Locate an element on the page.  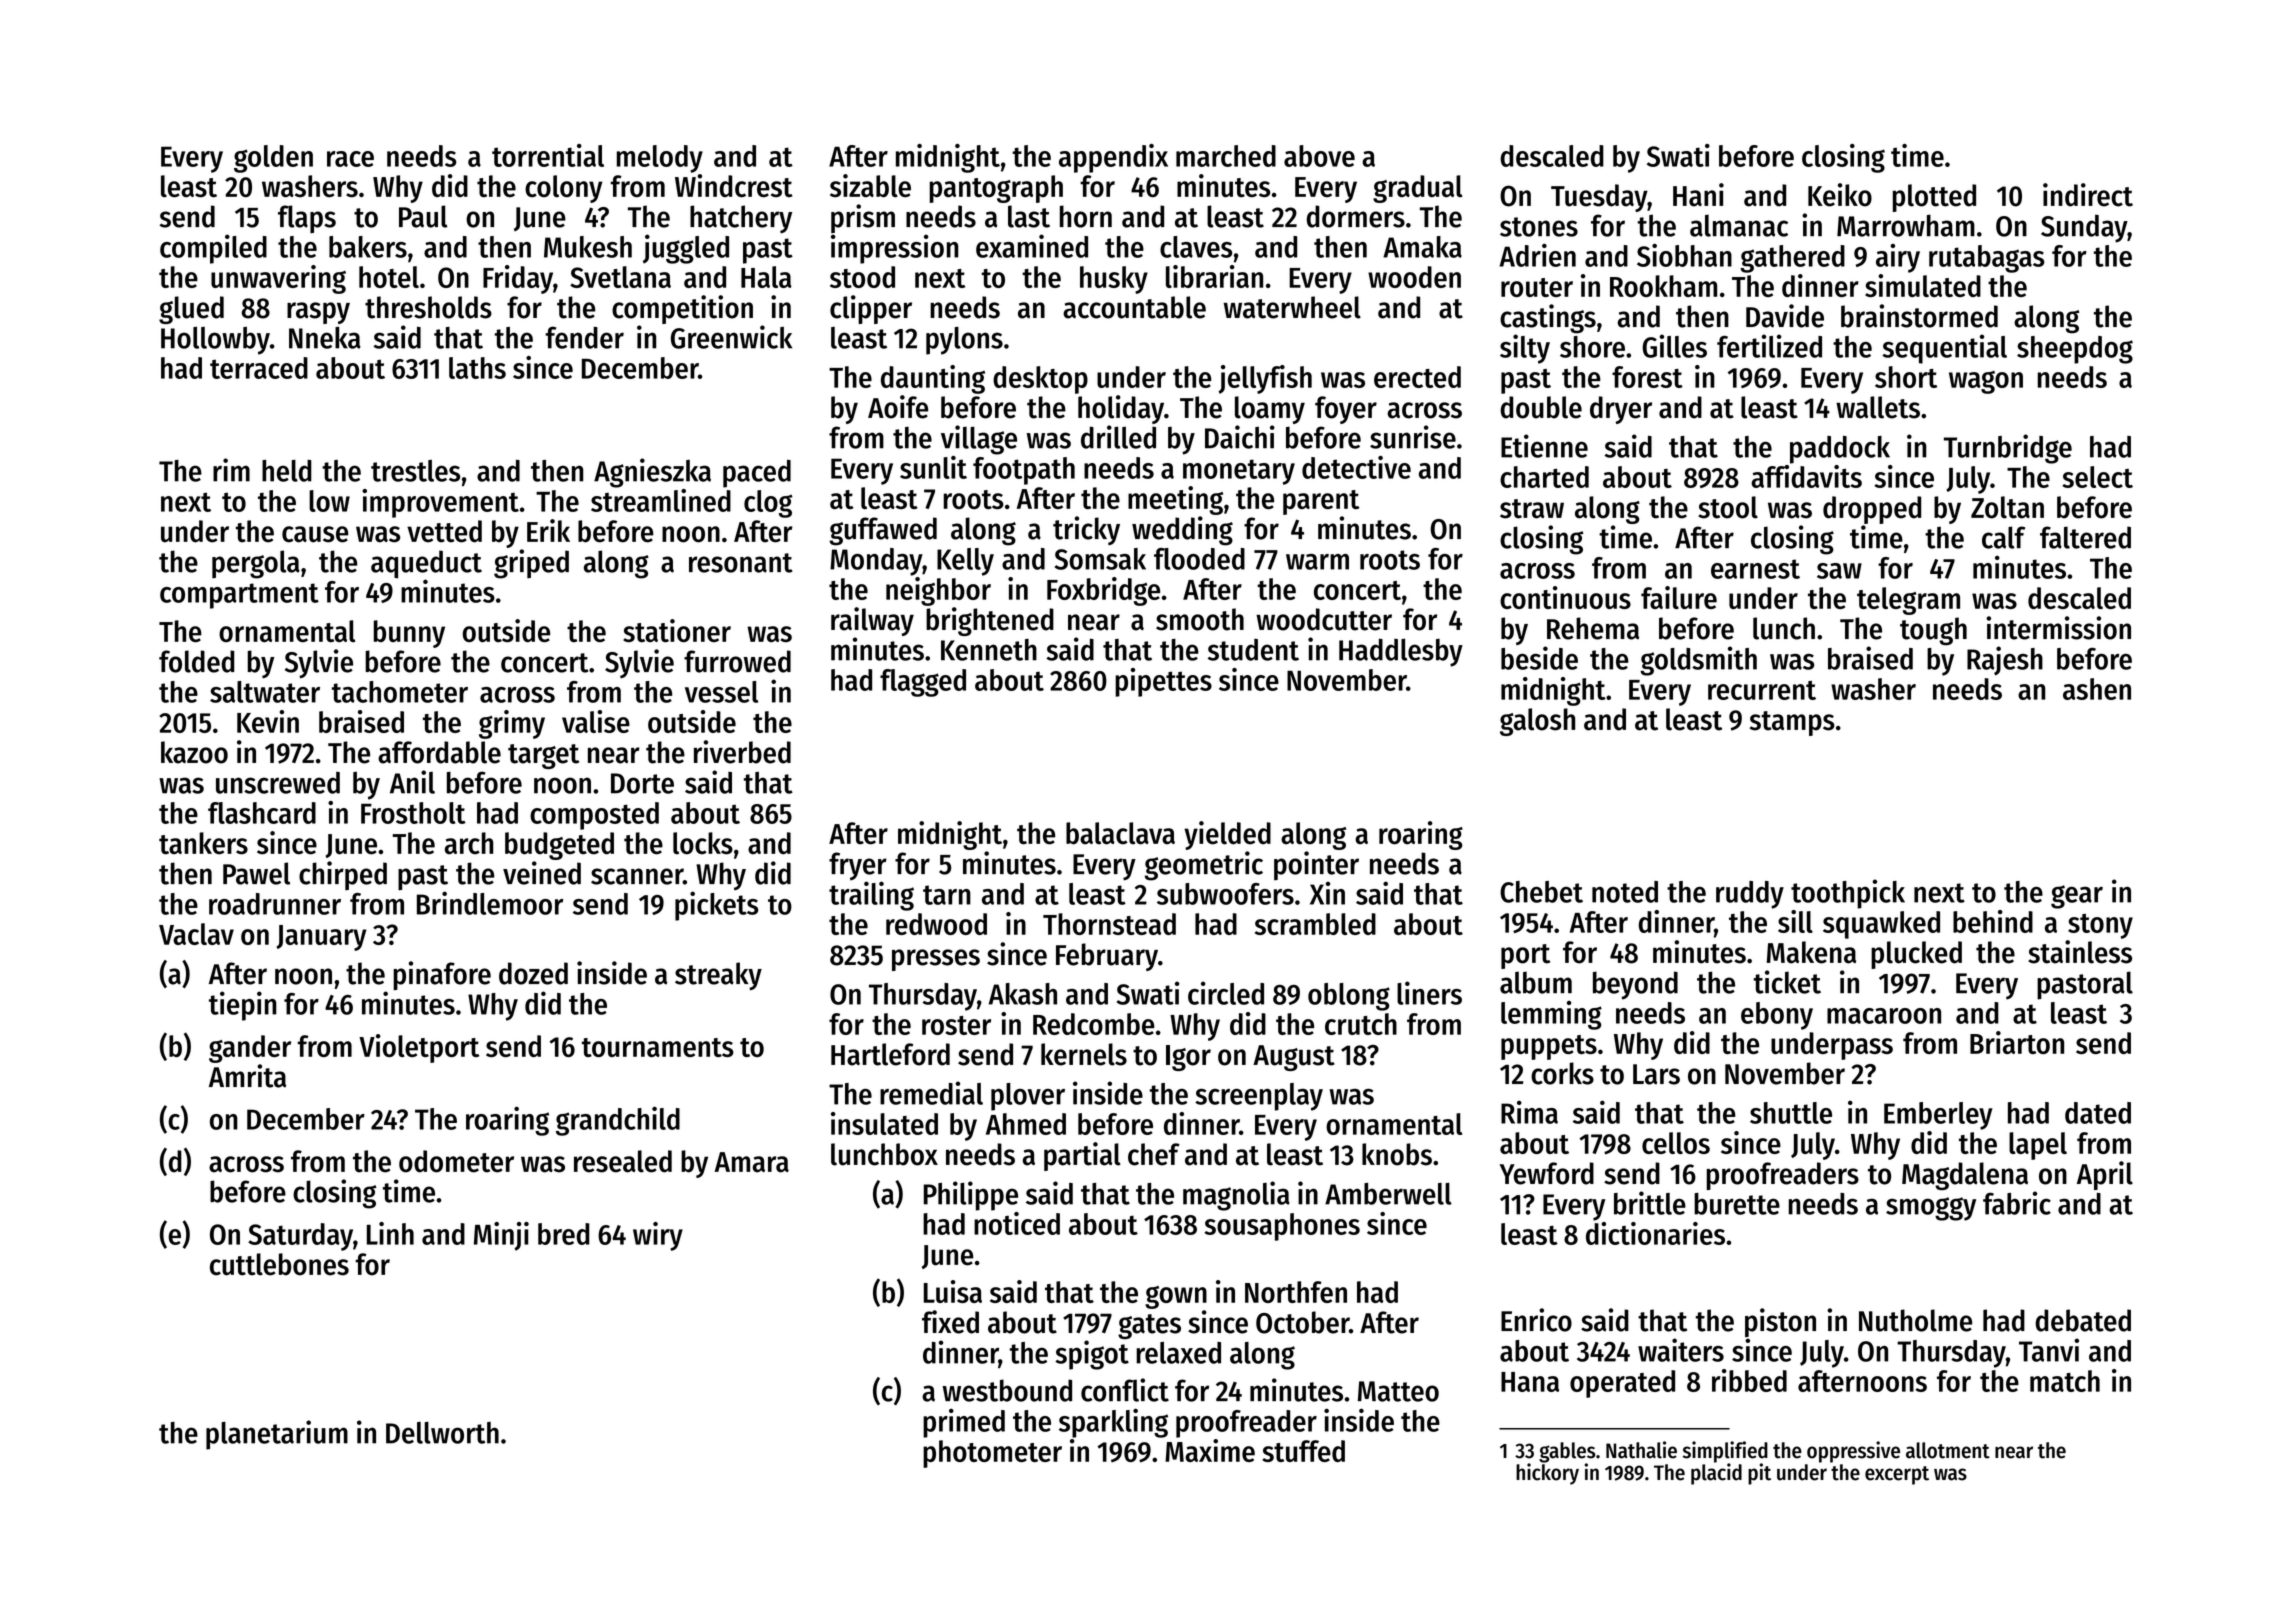
Xin is located at coordinates (1327, 893).
